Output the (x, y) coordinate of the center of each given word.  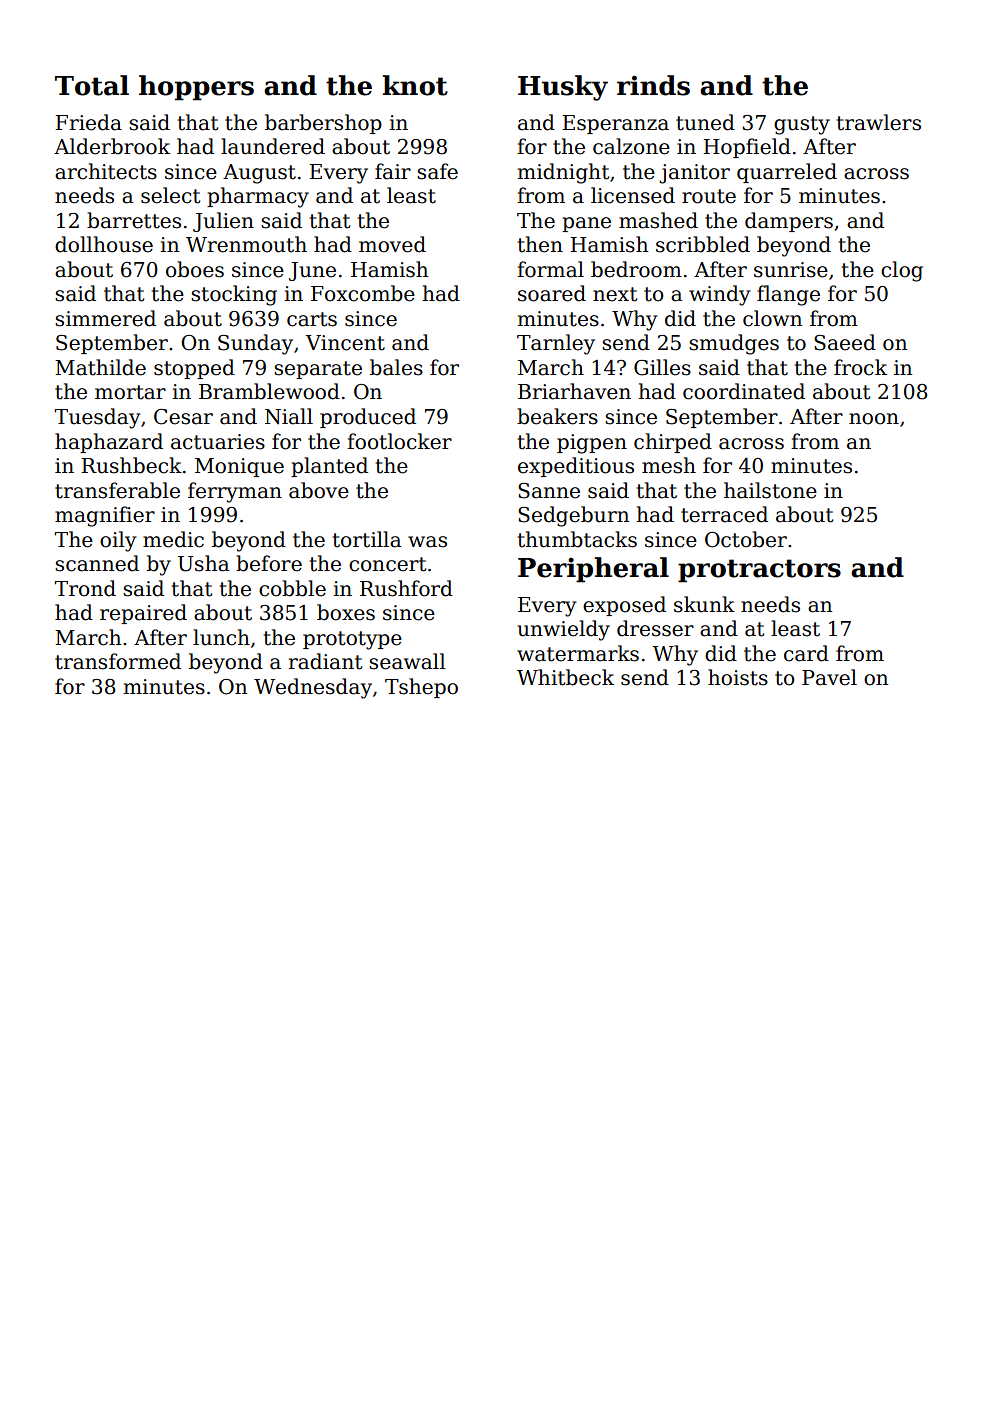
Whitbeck (565, 677)
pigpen (592, 444)
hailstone (770, 490)
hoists (738, 677)
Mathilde (100, 367)
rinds (653, 85)
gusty (802, 125)
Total (92, 85)
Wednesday (313, 688)
